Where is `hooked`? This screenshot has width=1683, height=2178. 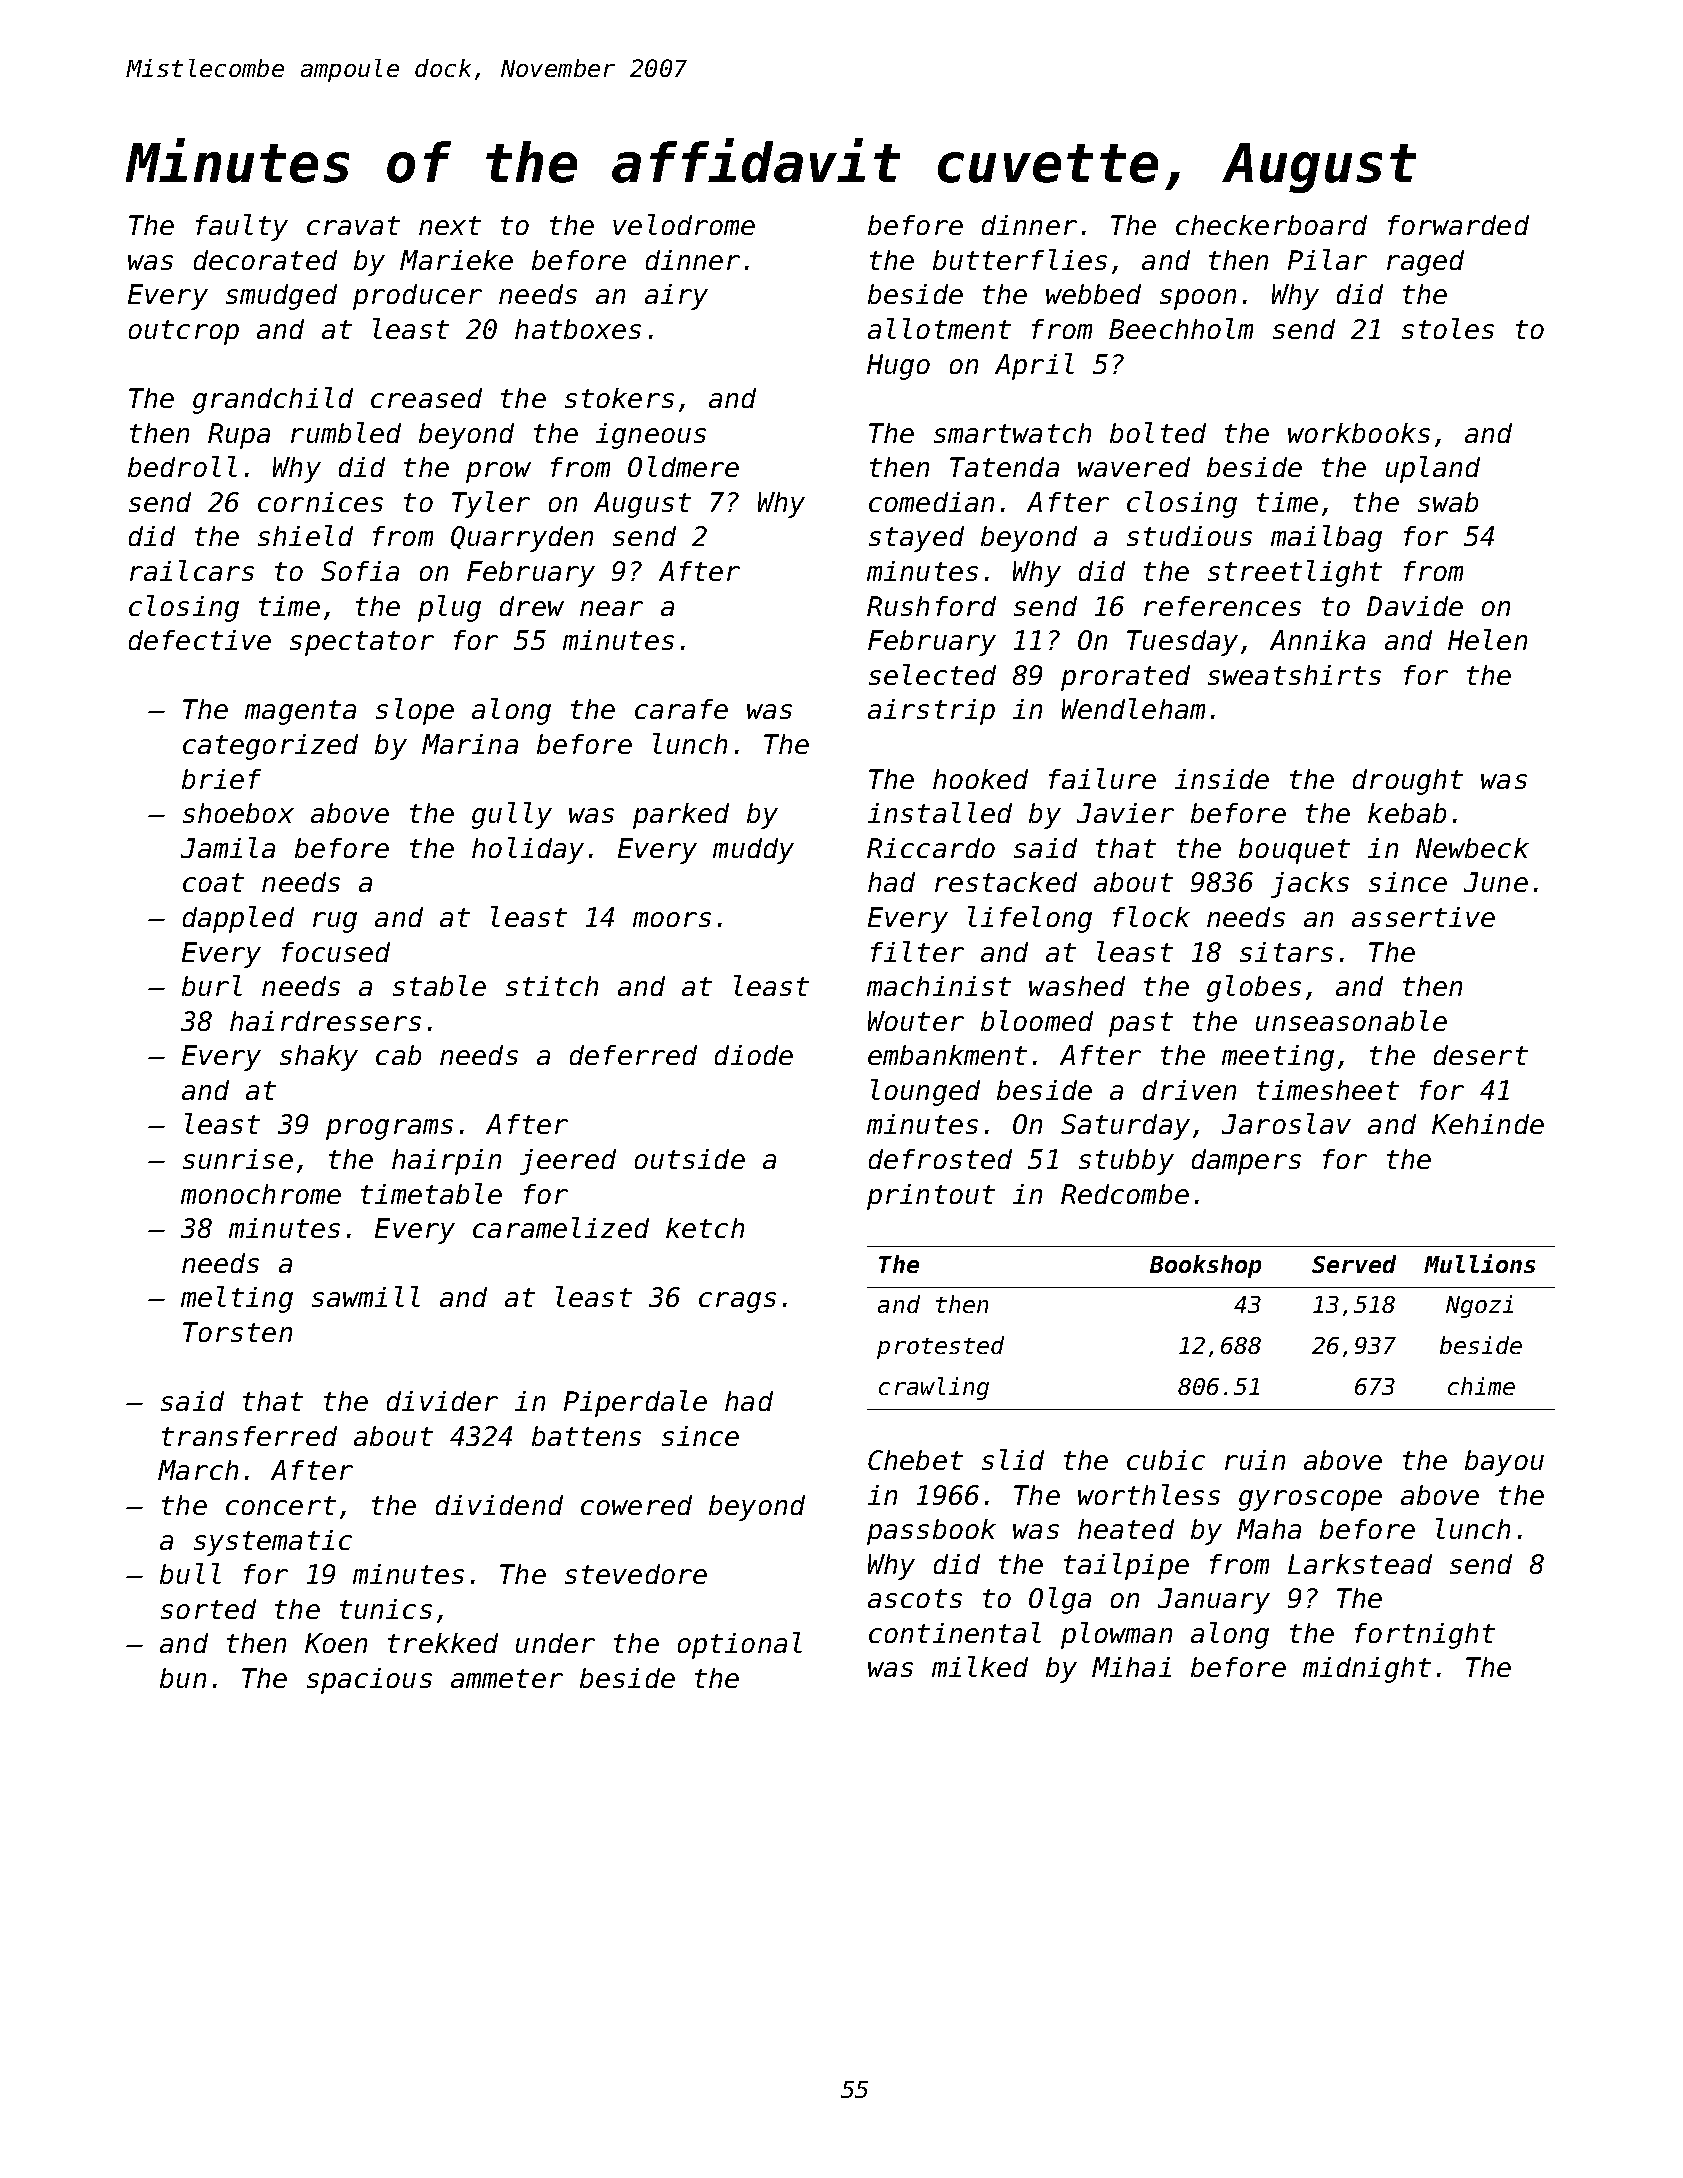 hooked is located at coordinates (980, 779).
